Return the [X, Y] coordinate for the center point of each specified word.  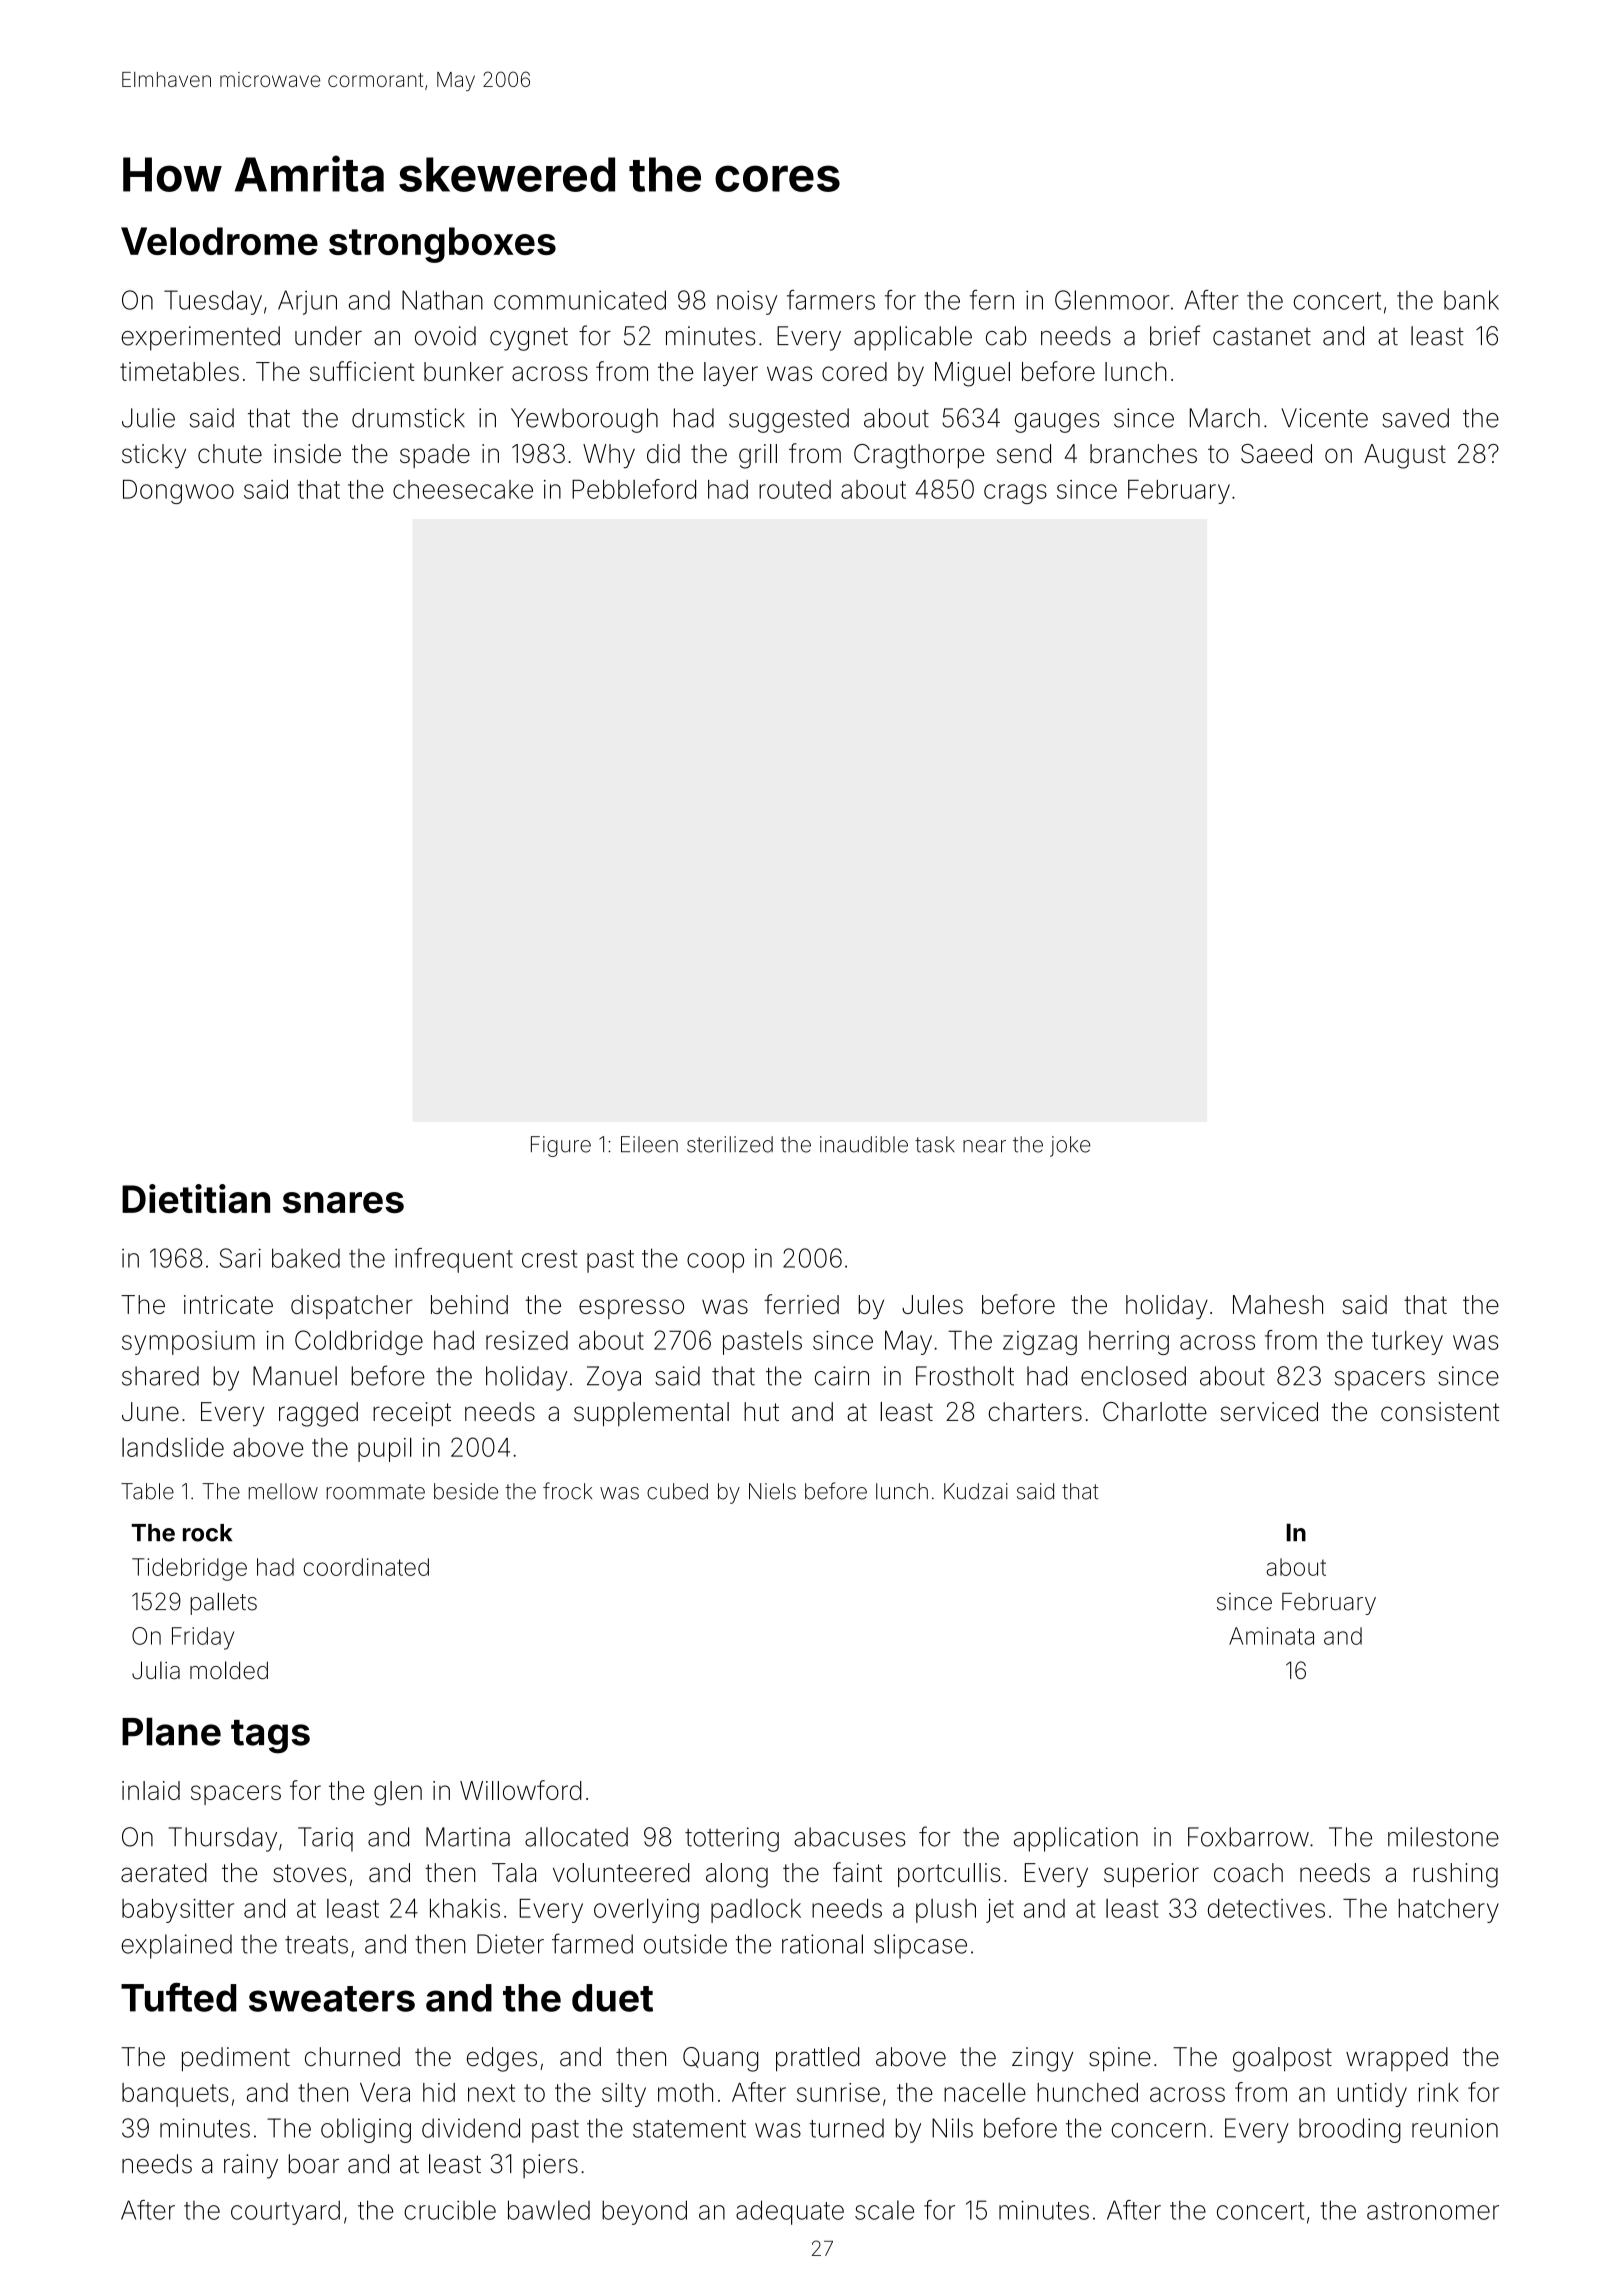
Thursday [223, 1839]
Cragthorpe [919, 456]
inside [307, 453]
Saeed [1276, 453]
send [1024, 453]
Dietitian [196, 1198]
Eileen [649, 1144]
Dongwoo [178, 492]
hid [439, 2092]
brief [1175, 335]
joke [1070, 1146]
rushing [1455, 1875]
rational [822, 1944]
